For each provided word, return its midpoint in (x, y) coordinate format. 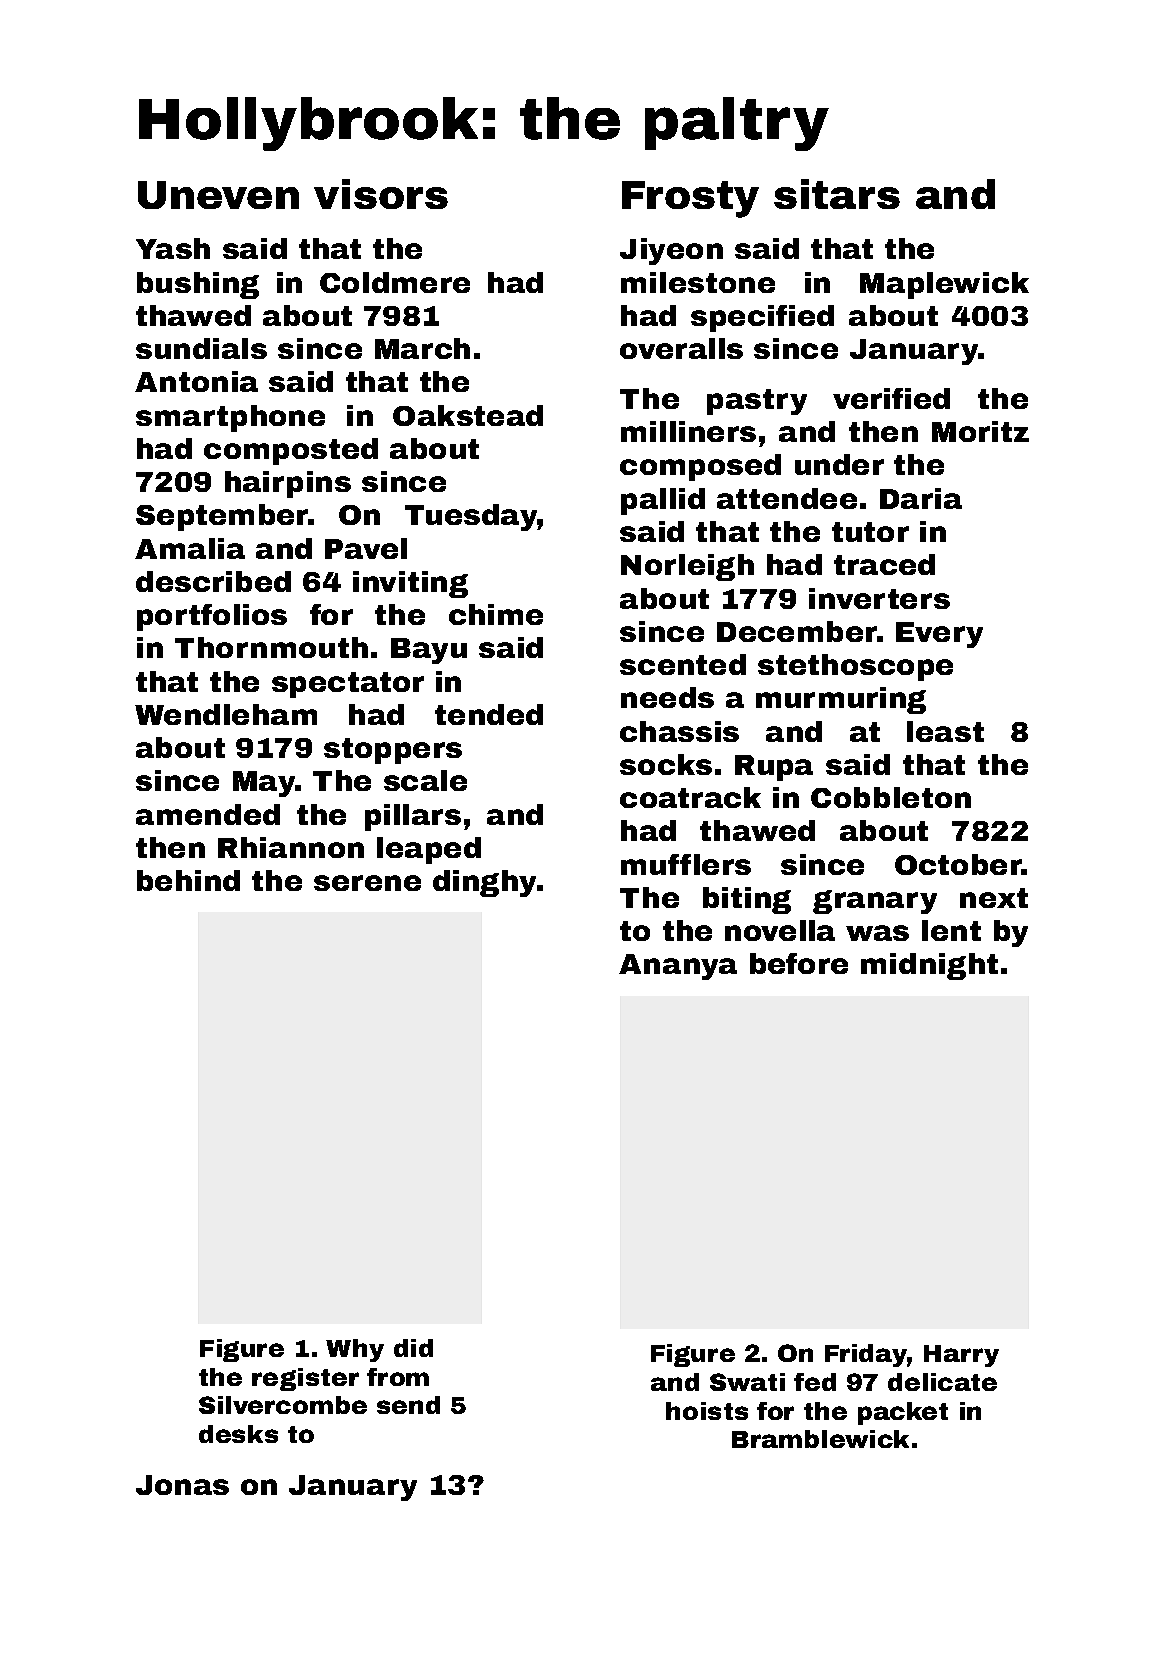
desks (238, 1434)
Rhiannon (291, 847)
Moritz (980, 431)
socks (666, 764)
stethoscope (855, 667)
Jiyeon (671, 251)
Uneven (218, 195)
